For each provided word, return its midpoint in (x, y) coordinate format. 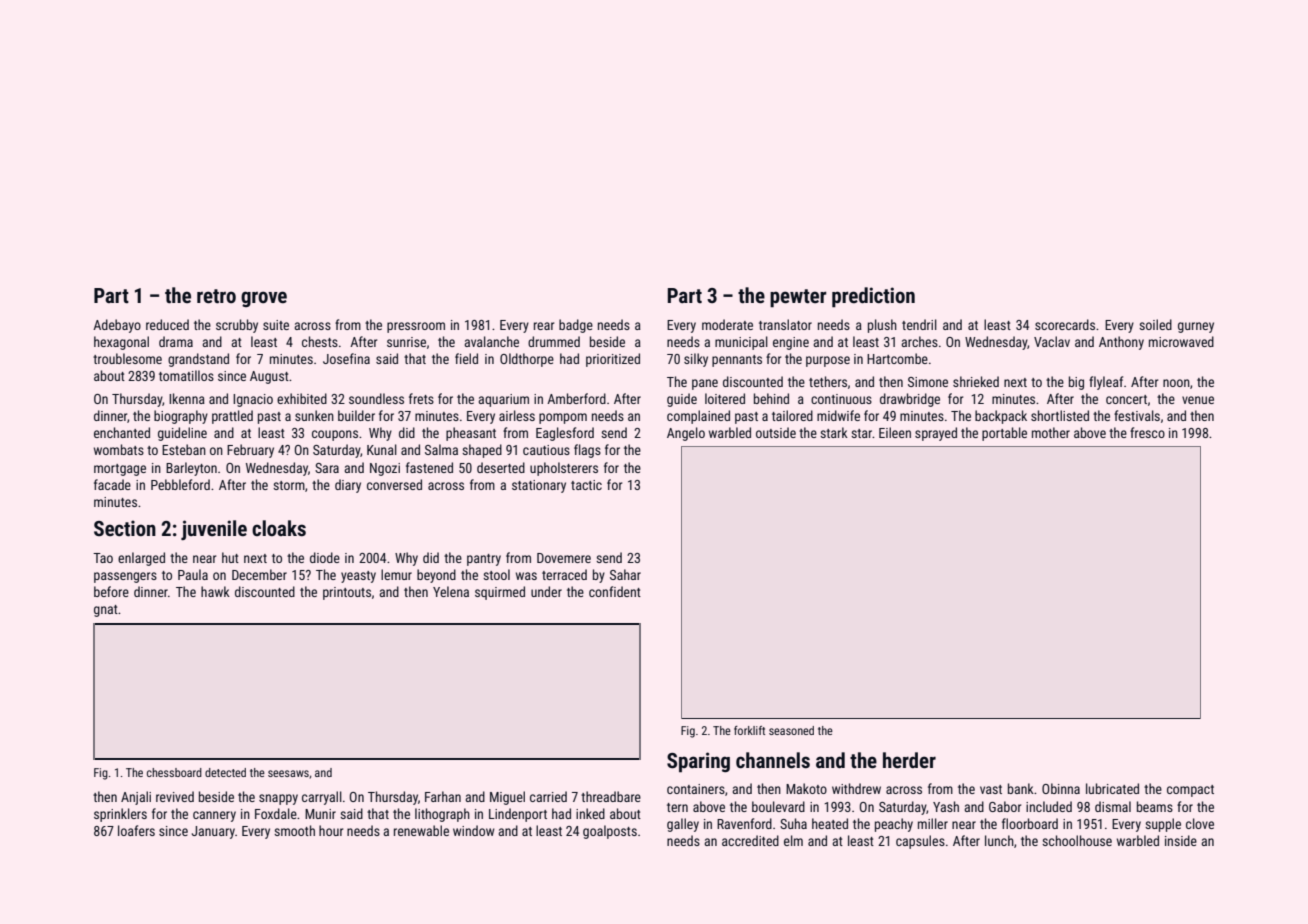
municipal (741, 343)
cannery (214, 816)
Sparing (698, 762)
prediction (873, 297)
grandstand (198, 360)
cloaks (279, 528)
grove (264, 299)
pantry (484, 560)
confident (615, 591)
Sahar (625, 574)
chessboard (174, 772)
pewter (798, 298)
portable (1004, 434)
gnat (106, 611)
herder (909, 760)
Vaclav (1052, 341)
